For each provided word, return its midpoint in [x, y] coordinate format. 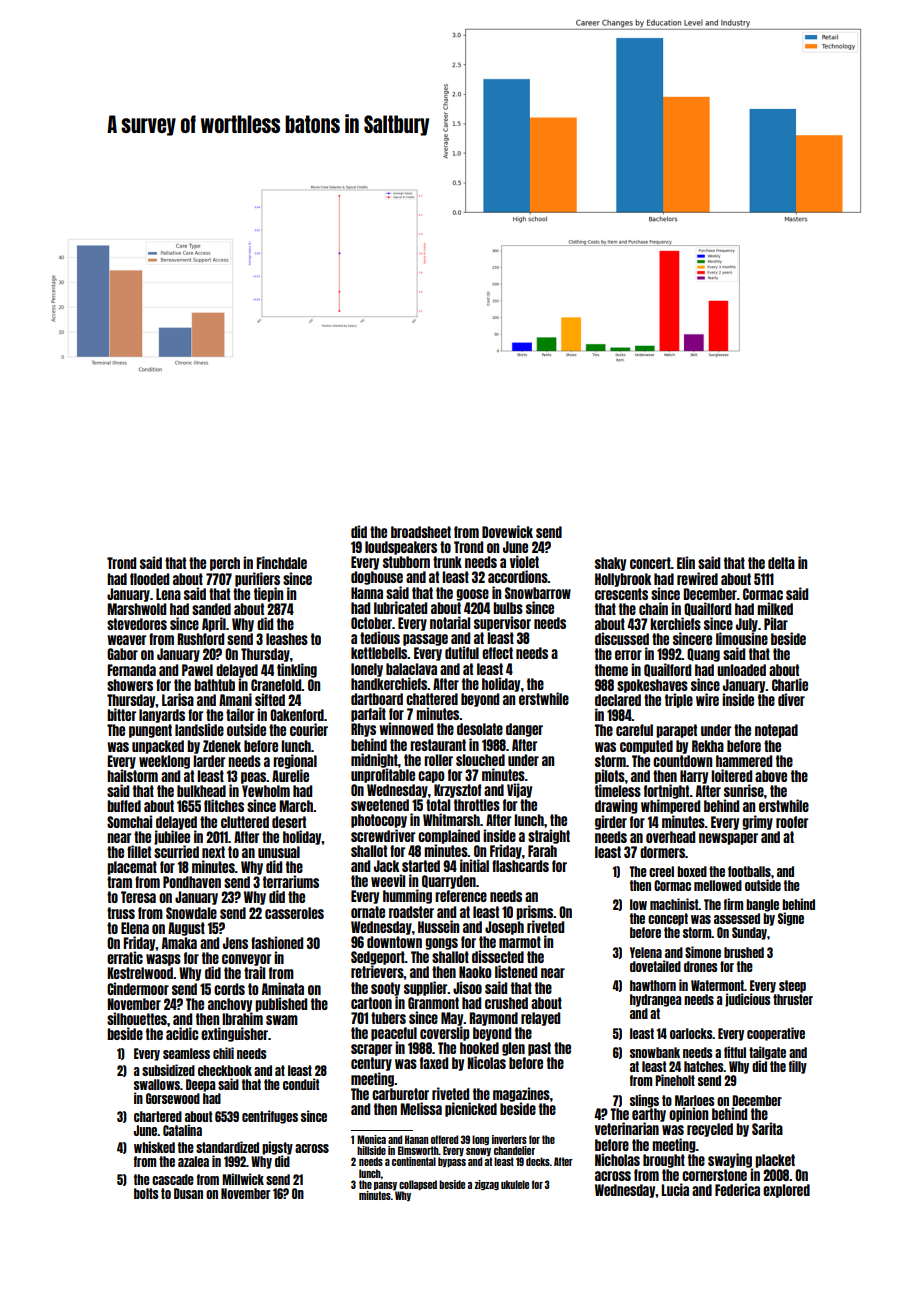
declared [618, 700]
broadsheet [421, 532]
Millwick [243, 1179]
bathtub [214, 685]
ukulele [515, 1184]
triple [679, 700]
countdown [682, 761]
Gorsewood [173, 1098]
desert [289, 822]
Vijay [519, 790]
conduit [301, 1084]
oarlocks [691, 1033]
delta [781, 563]
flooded [149, 579]
